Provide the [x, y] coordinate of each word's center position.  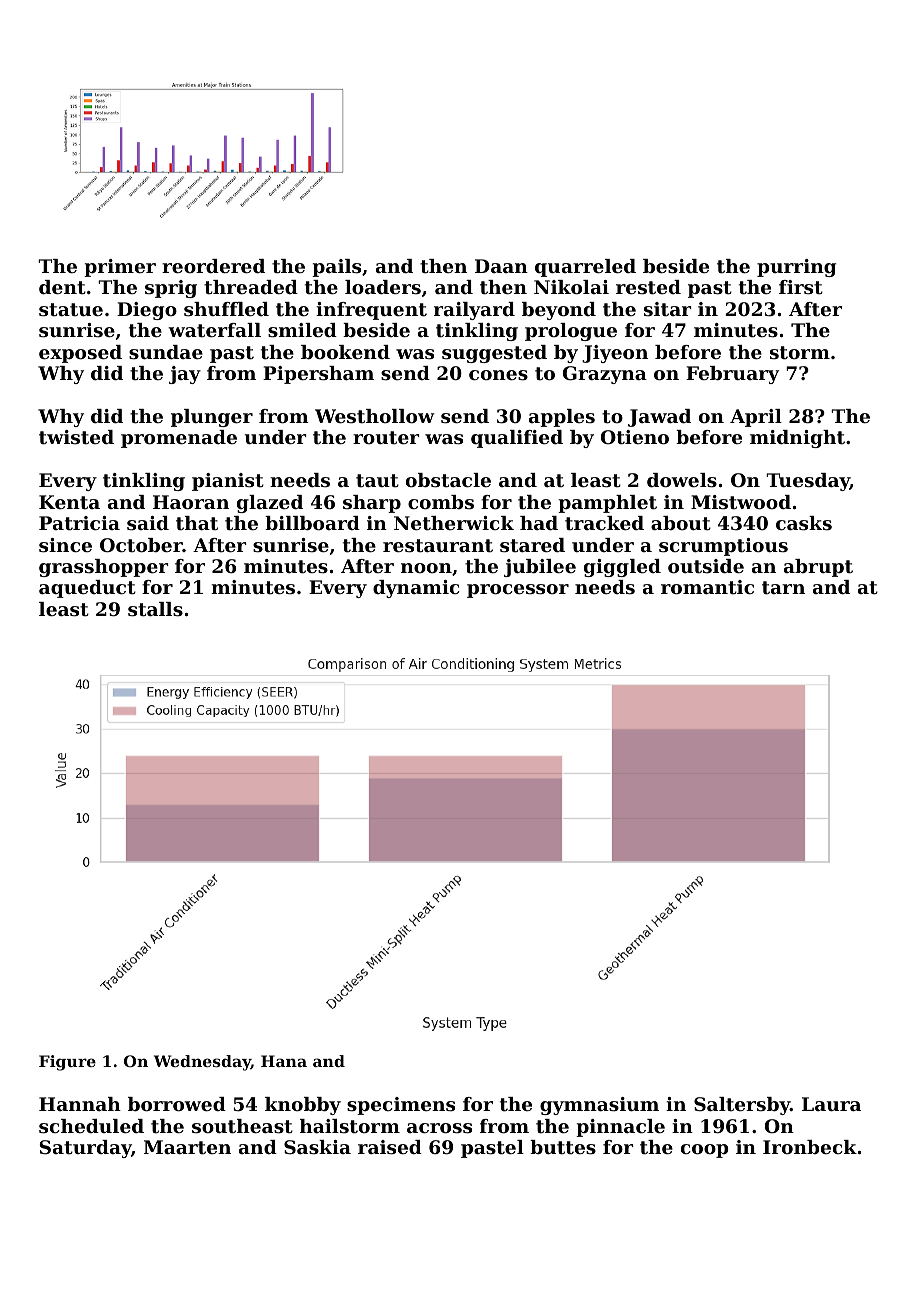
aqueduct [87, 589]
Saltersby [742, 1106]
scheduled [91, 1126]
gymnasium [599, 1106]
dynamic [416, 589]
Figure [67, 1063]
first [801, 287]
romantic [707, 587]
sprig [171, 289]
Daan [501, 266]
